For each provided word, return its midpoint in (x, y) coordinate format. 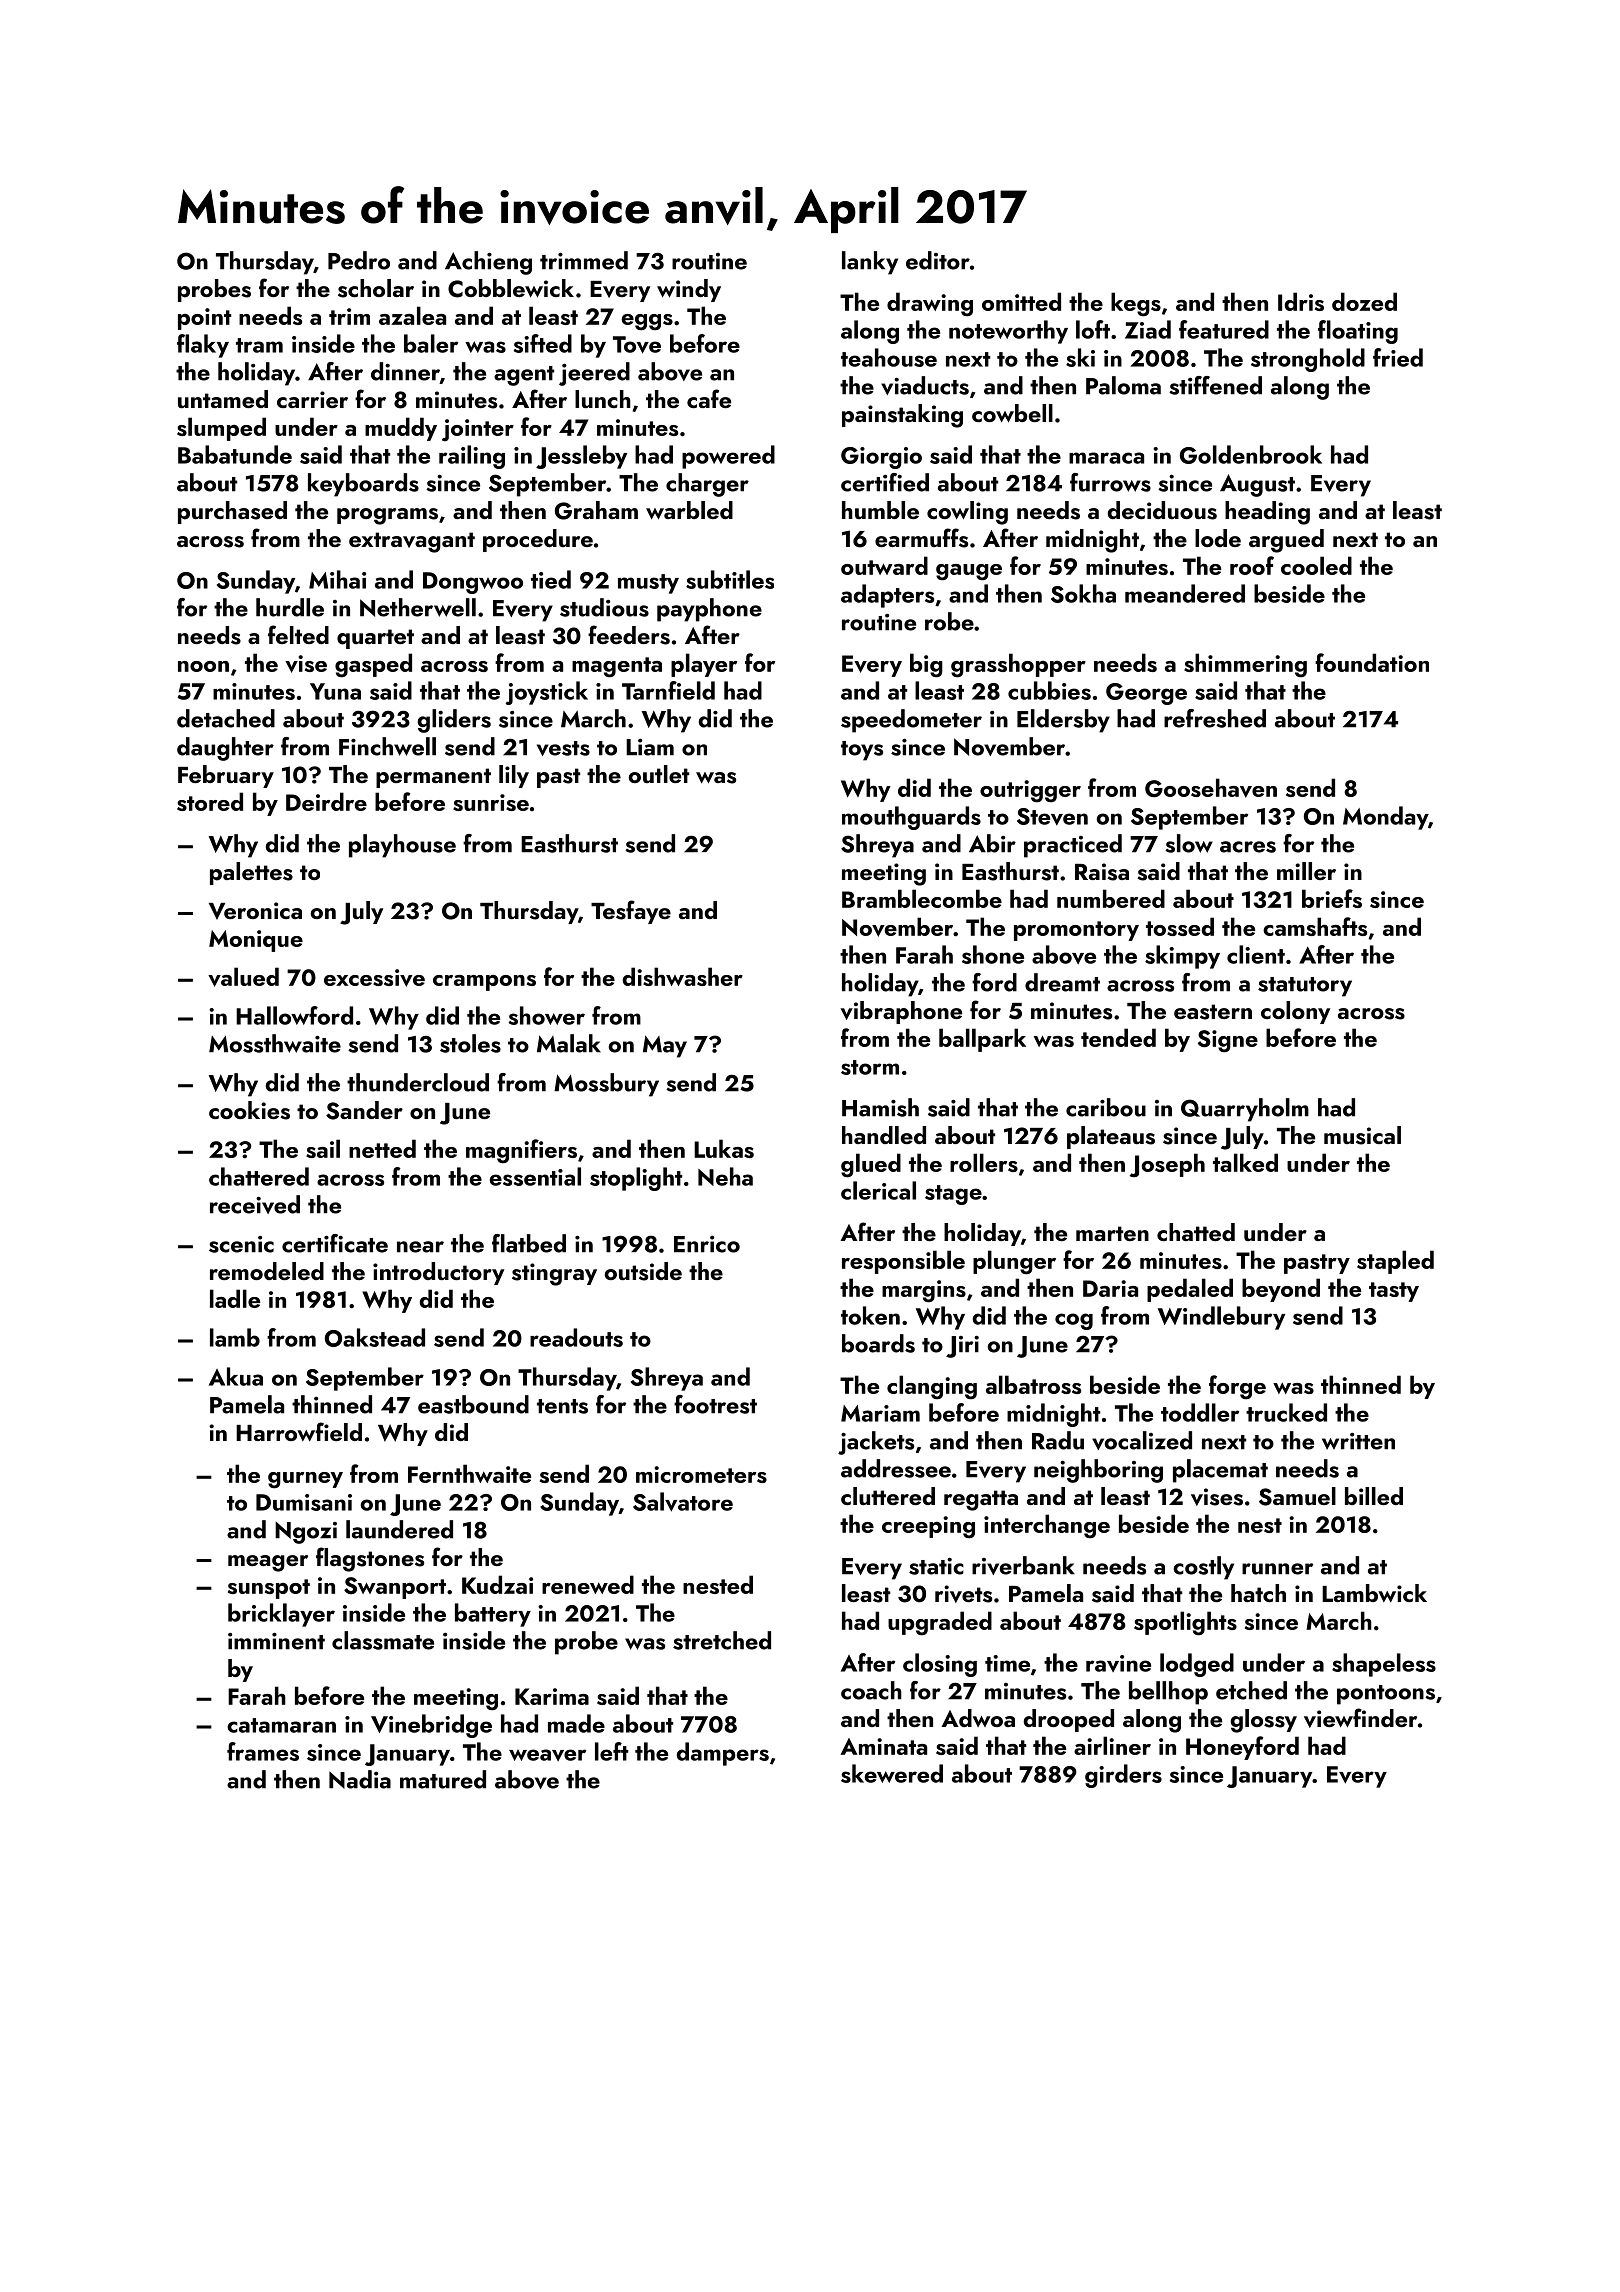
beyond (1281, 1290)
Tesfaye (631, 912)
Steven (1052, 817)
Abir (992, 843)
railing (472, 457)
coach (871, 1690)
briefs (1332, 898)
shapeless (1384, 1665)
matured (443, 1779)
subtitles (730, 579)
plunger (1014, 1262)
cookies (249, 1110)
